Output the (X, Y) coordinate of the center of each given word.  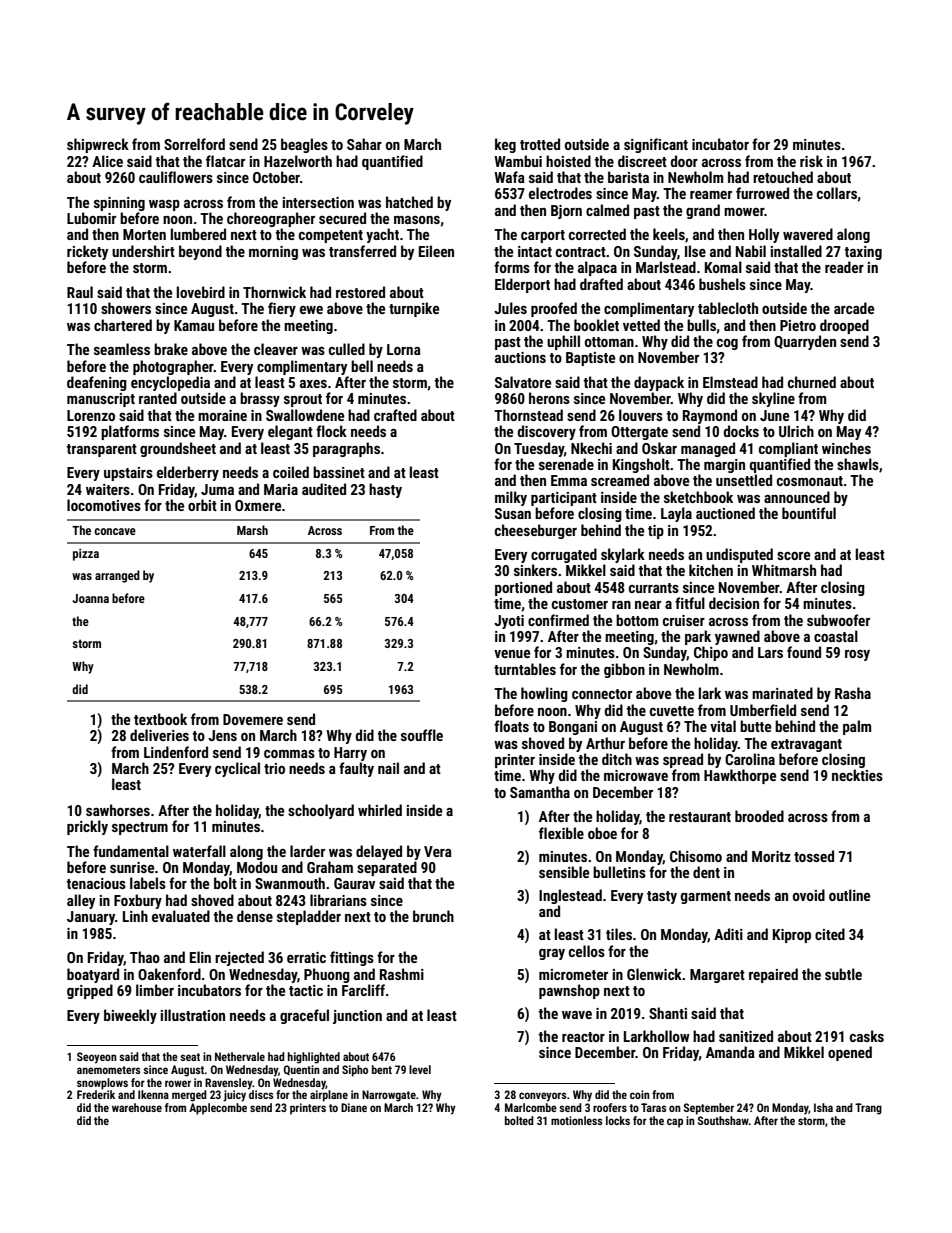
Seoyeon (97, 1058)
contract (581, 252)
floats (511, 726)
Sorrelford (194, 144)
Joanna (90, 598)
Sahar (364, 144)
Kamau (194, 325)
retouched (783, 177)
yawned (737, 637)
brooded (759, 816)
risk (811, 161)
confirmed (558, 620)
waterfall (199, 851)
